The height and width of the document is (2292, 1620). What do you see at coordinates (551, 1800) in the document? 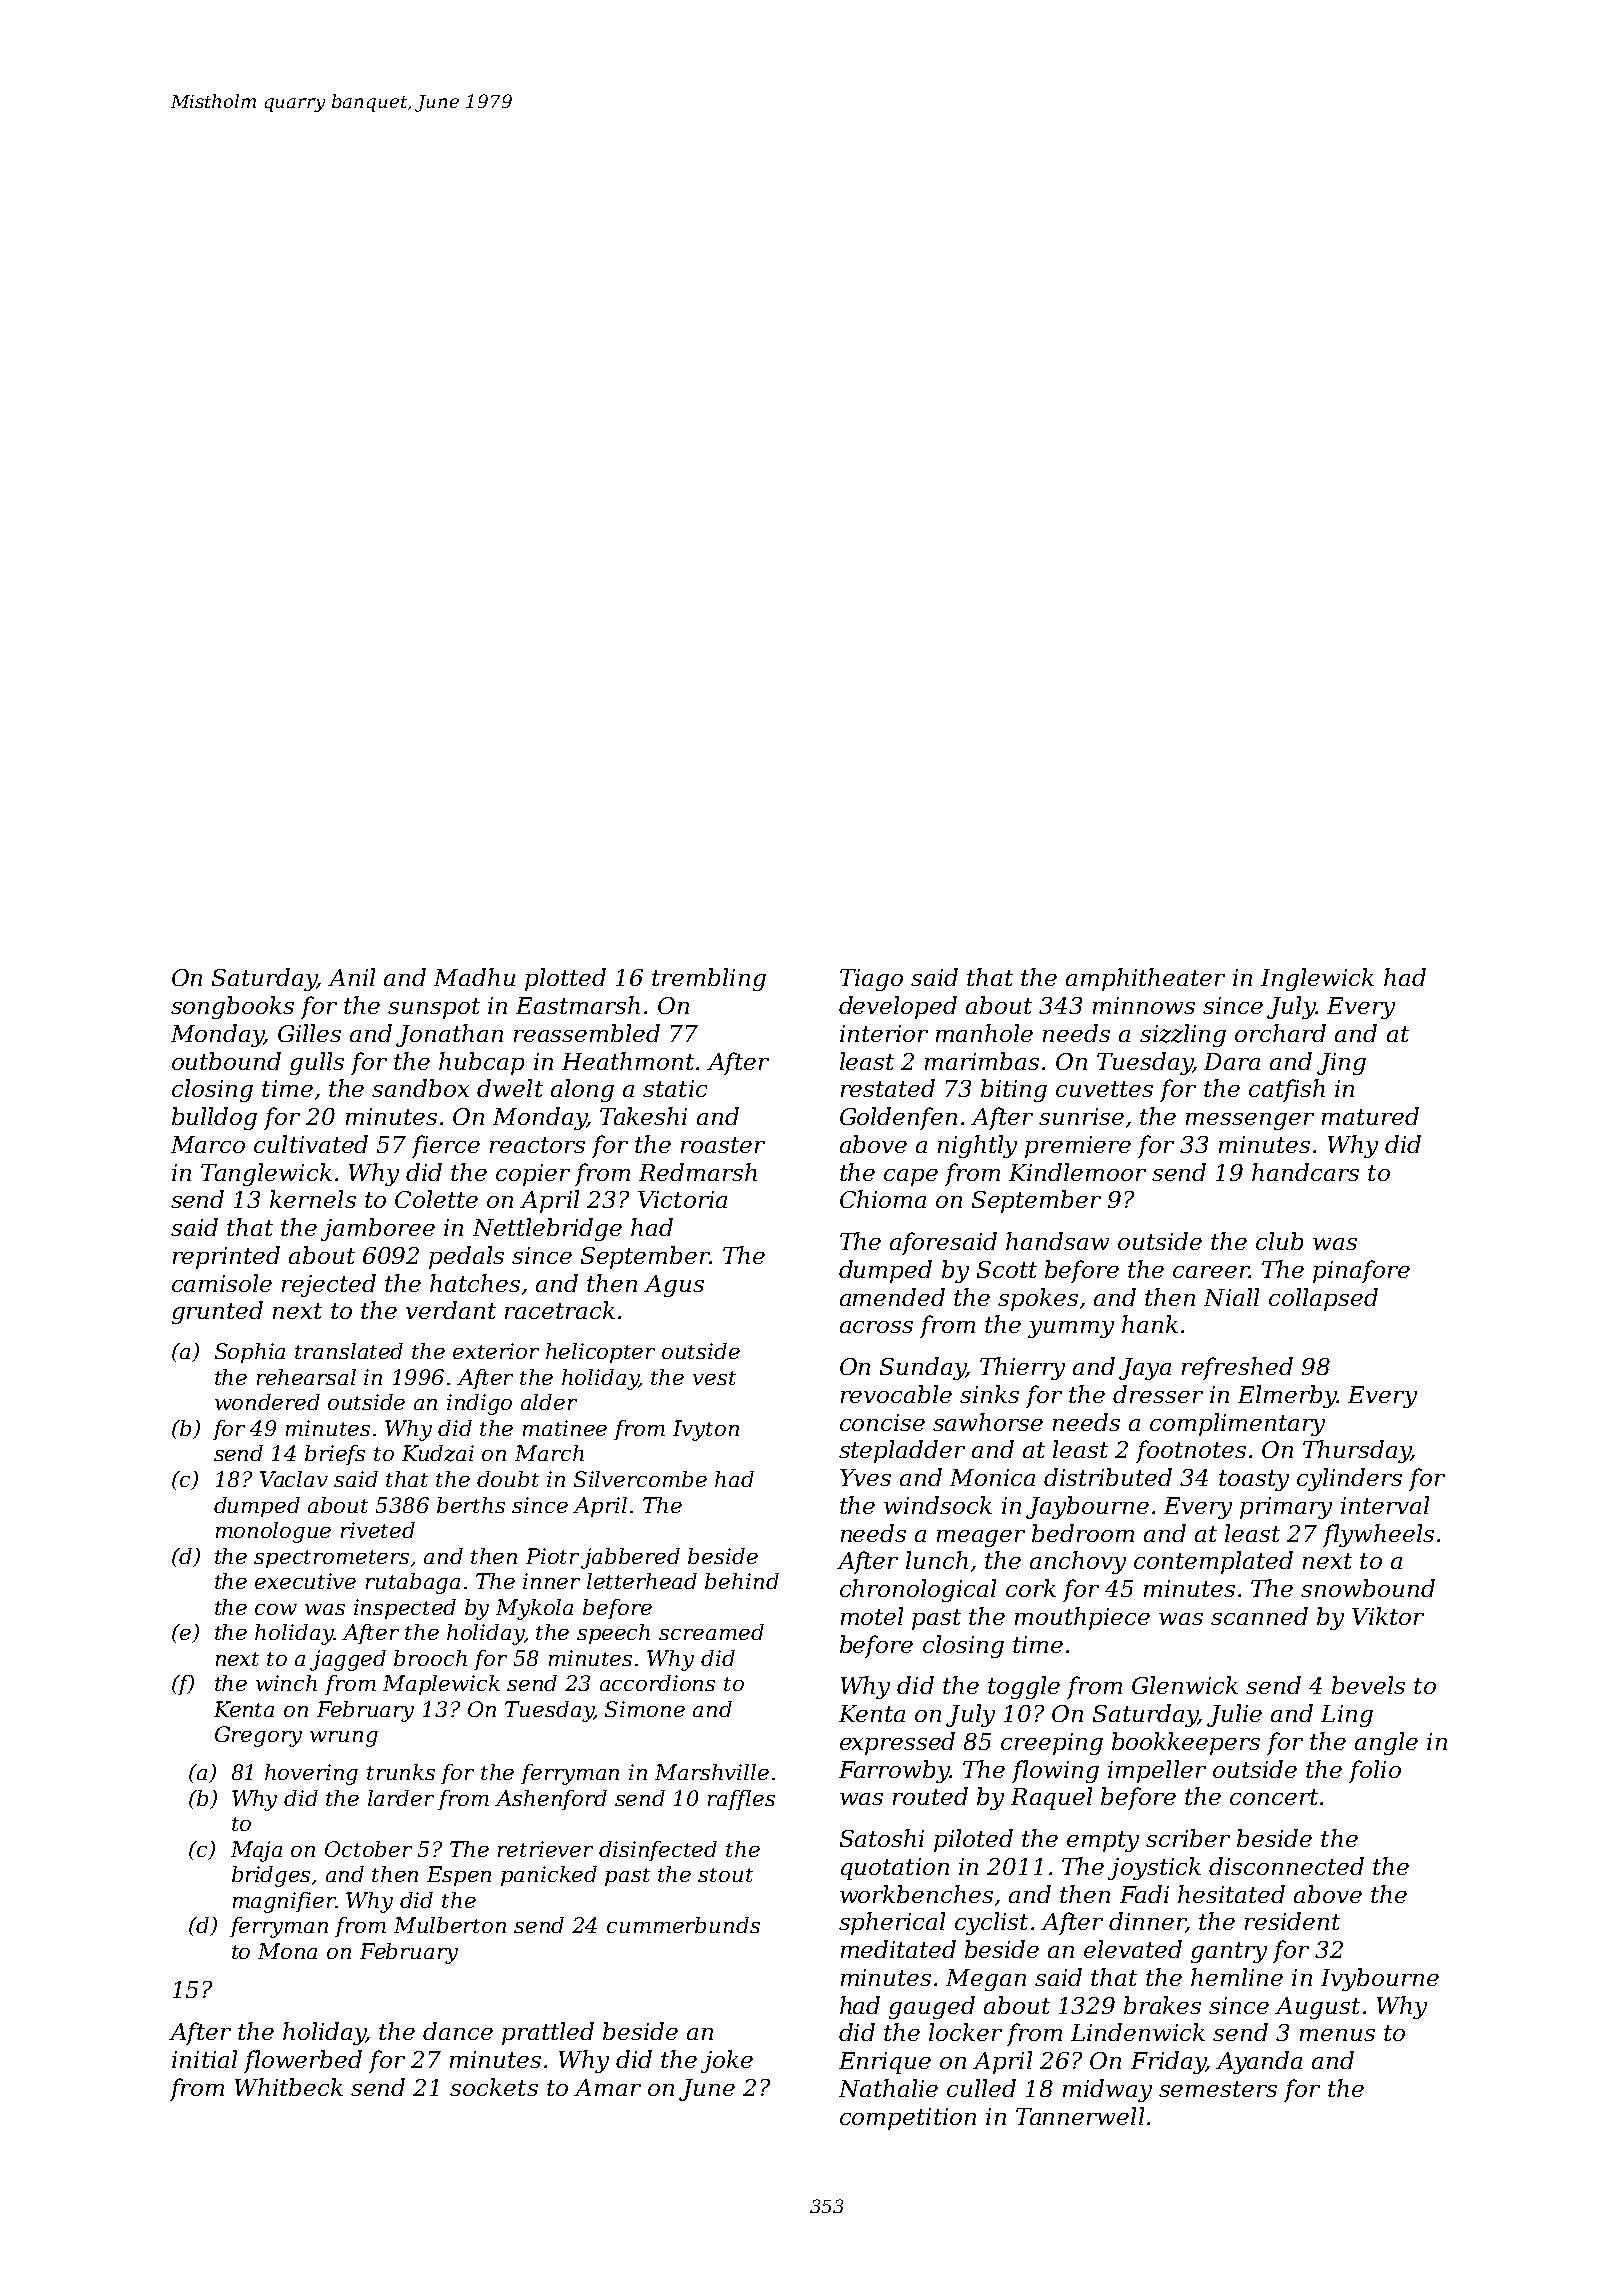
I see `Ashenford` at bounding box center [551, 1800].
